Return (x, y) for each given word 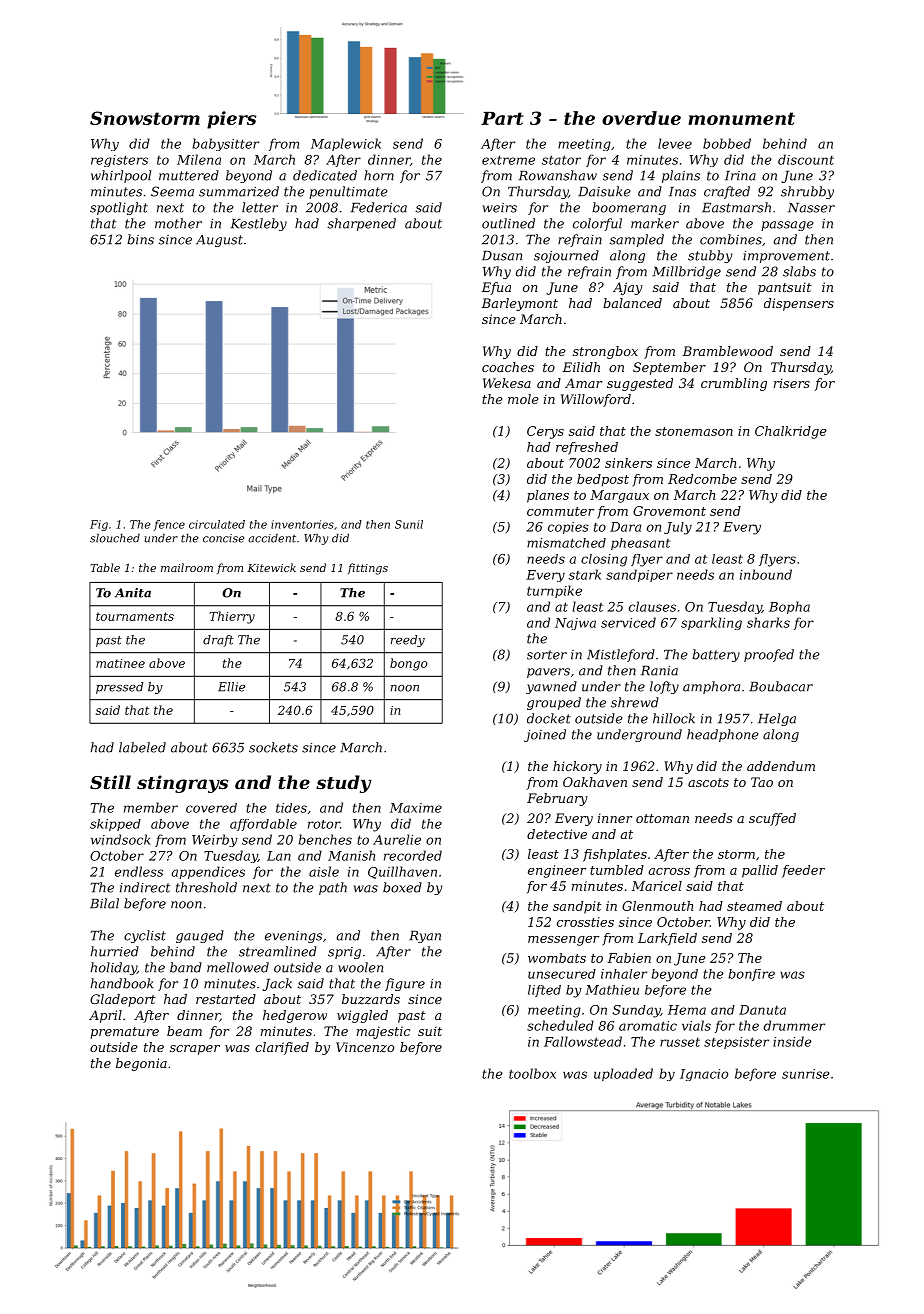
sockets (273, 747)
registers (119, 161)
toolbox (532, 1073)
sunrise (806, 1074)
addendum (781, 766)
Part (502, 118)
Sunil (409, 524)
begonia (141, 1064)
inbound (766, 574)
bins (140, 239)
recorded (413, 855)
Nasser (811, 208)
